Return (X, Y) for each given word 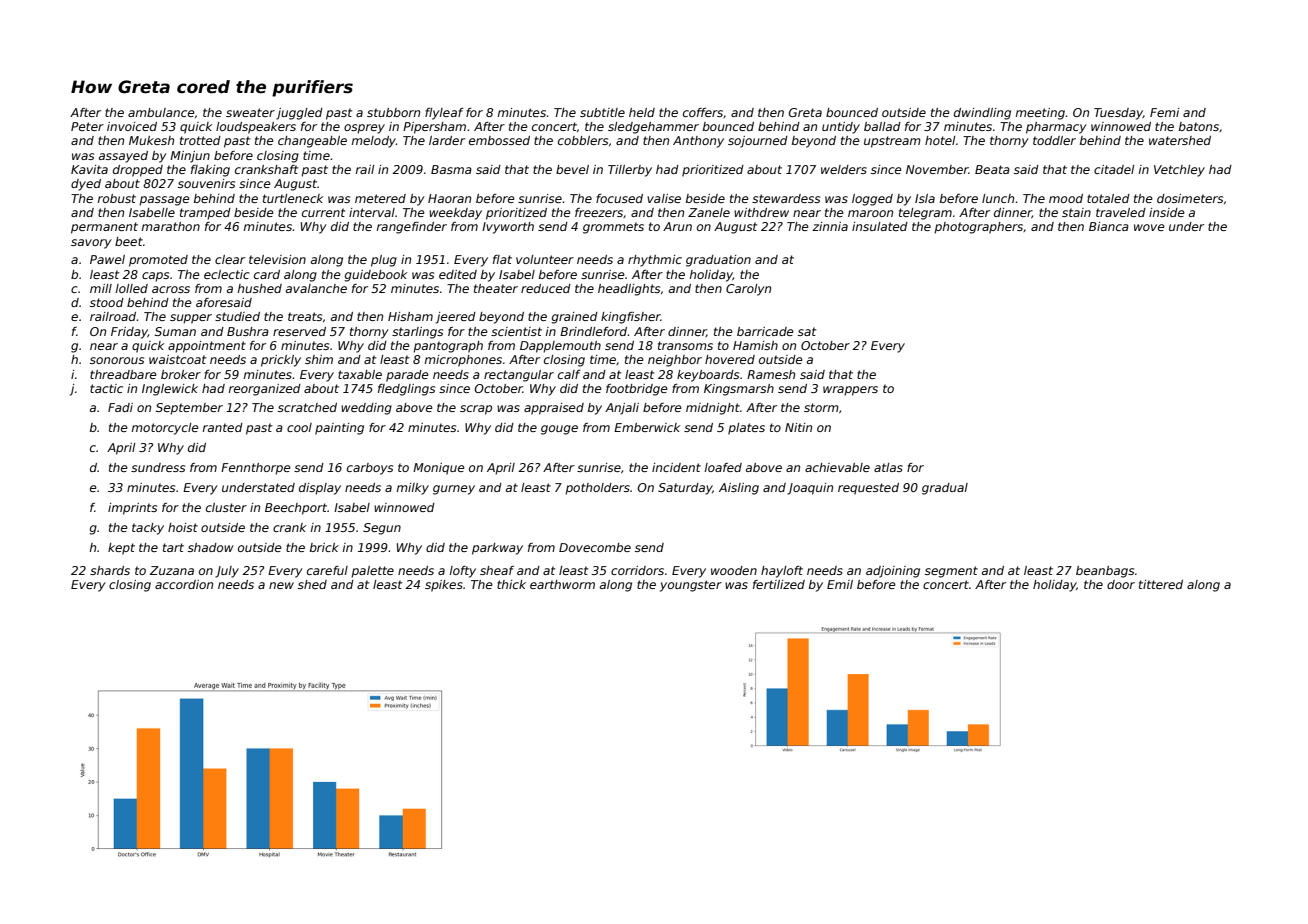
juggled (299, 114)
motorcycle (165, 429)
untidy (841, 128)
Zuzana (171, 570)
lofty (463, 572)
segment (951, 572)
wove (1149, 227)
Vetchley (1179, 171)
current (323, 212)
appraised (554, 409)
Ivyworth (508, 228)
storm (821, 407)
